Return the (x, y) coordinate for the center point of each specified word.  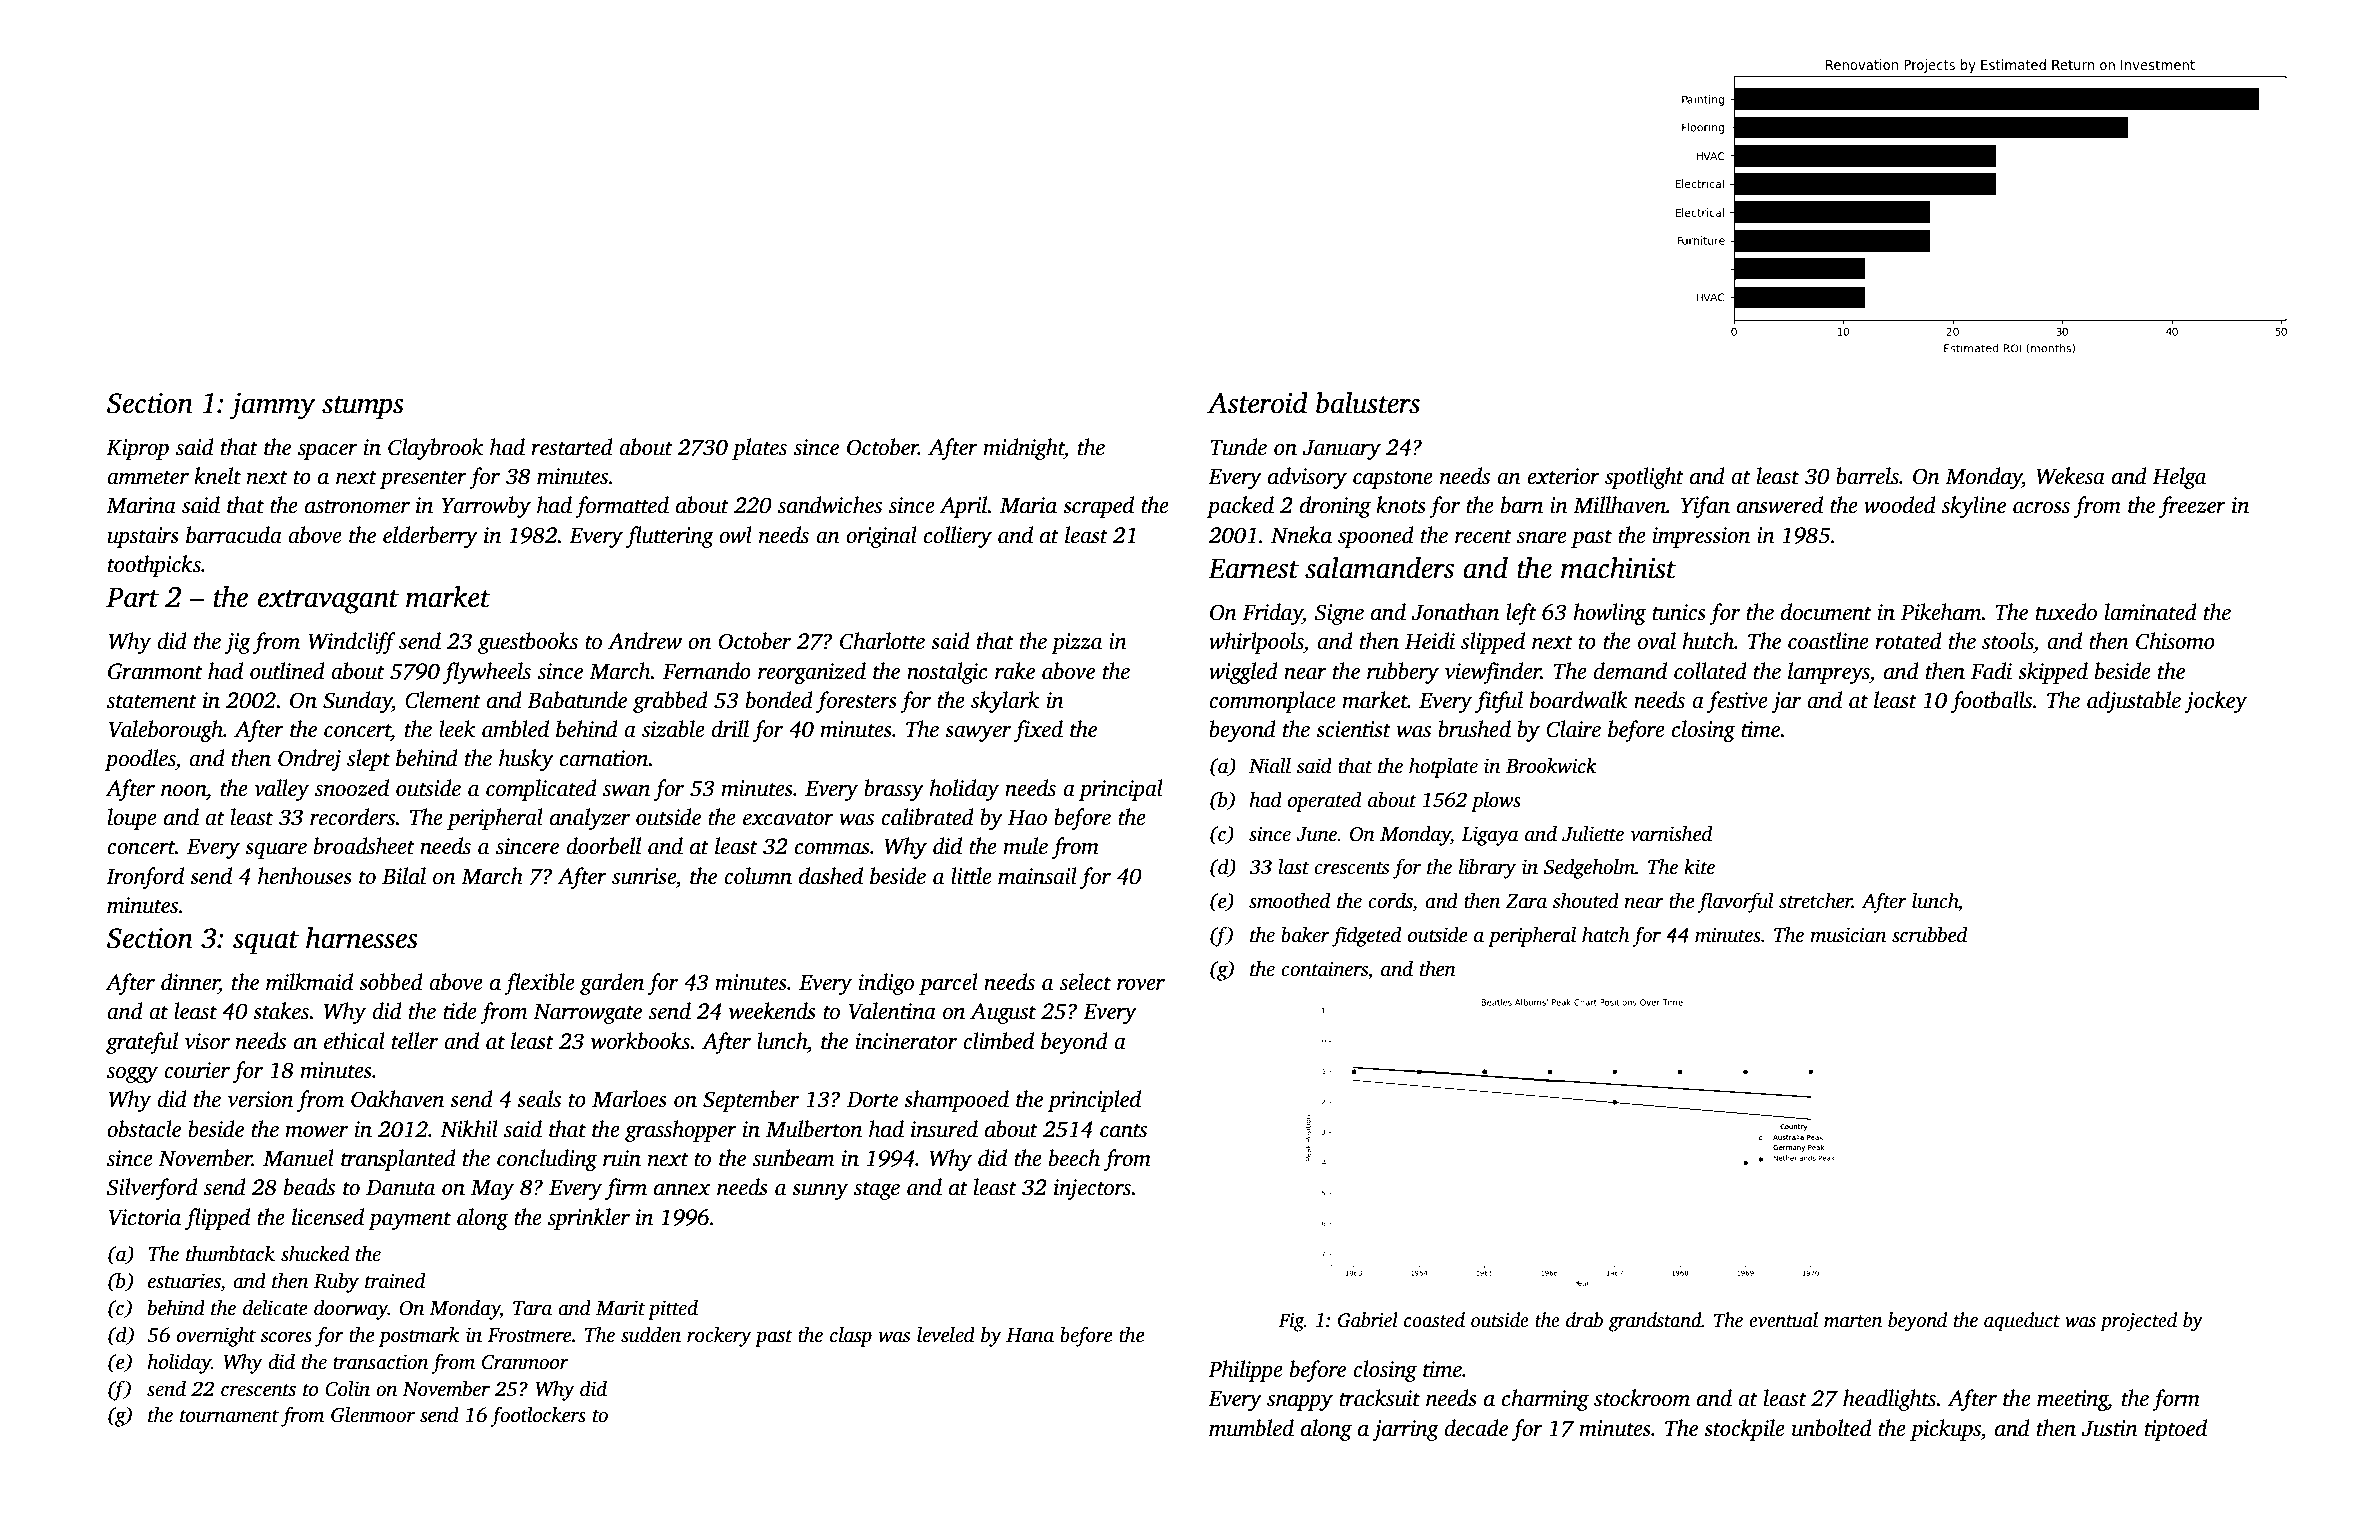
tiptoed (2176, 1430)
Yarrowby (486, 507)
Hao (1027, 818)
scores (286, 1337)
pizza (1076, 643)
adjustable (2134, 702)
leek (457, 729)
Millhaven (1619, 505)
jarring (1405, 1430)
